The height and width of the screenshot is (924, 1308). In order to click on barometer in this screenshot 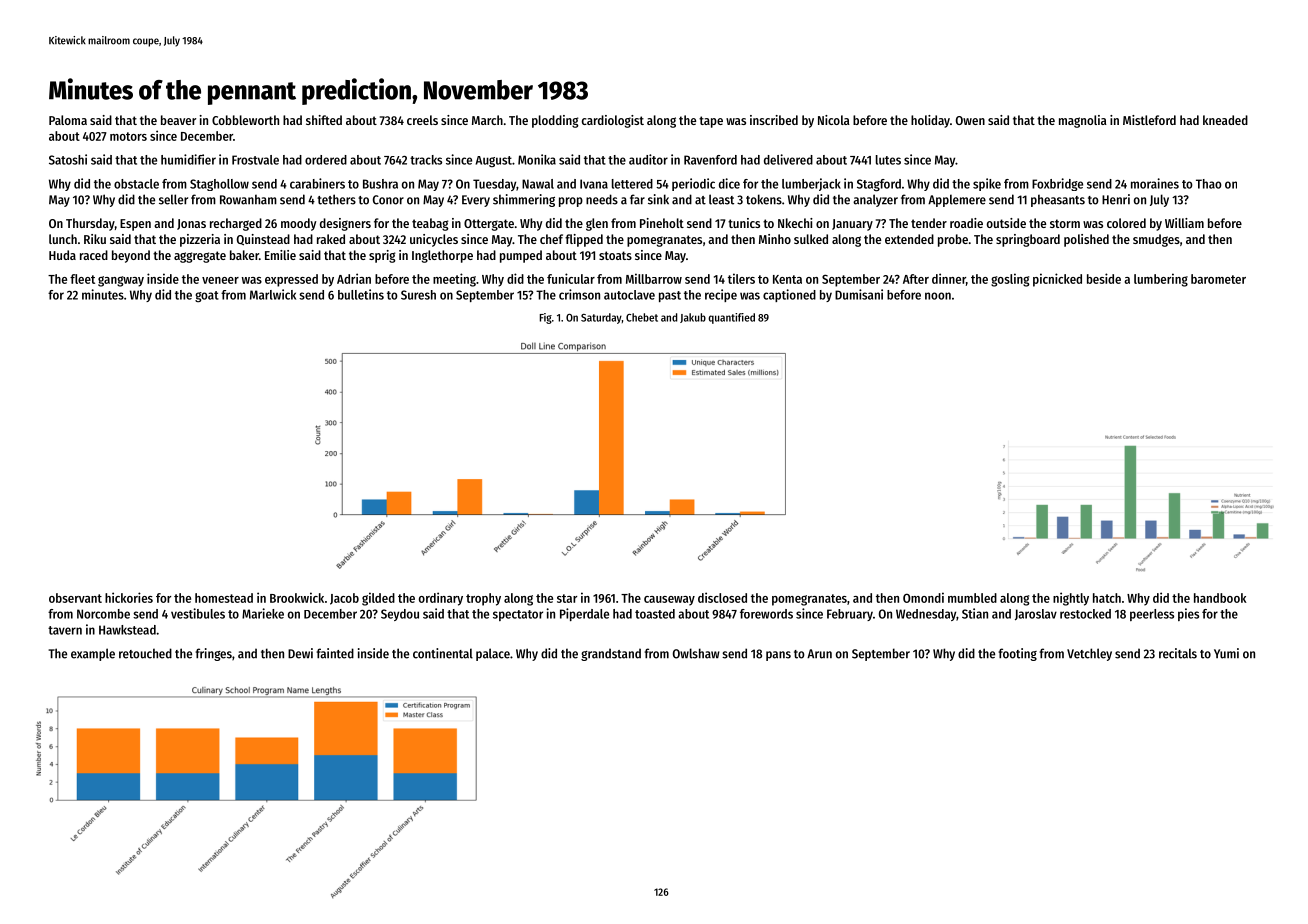, I will do `click(1218, 279)`.
